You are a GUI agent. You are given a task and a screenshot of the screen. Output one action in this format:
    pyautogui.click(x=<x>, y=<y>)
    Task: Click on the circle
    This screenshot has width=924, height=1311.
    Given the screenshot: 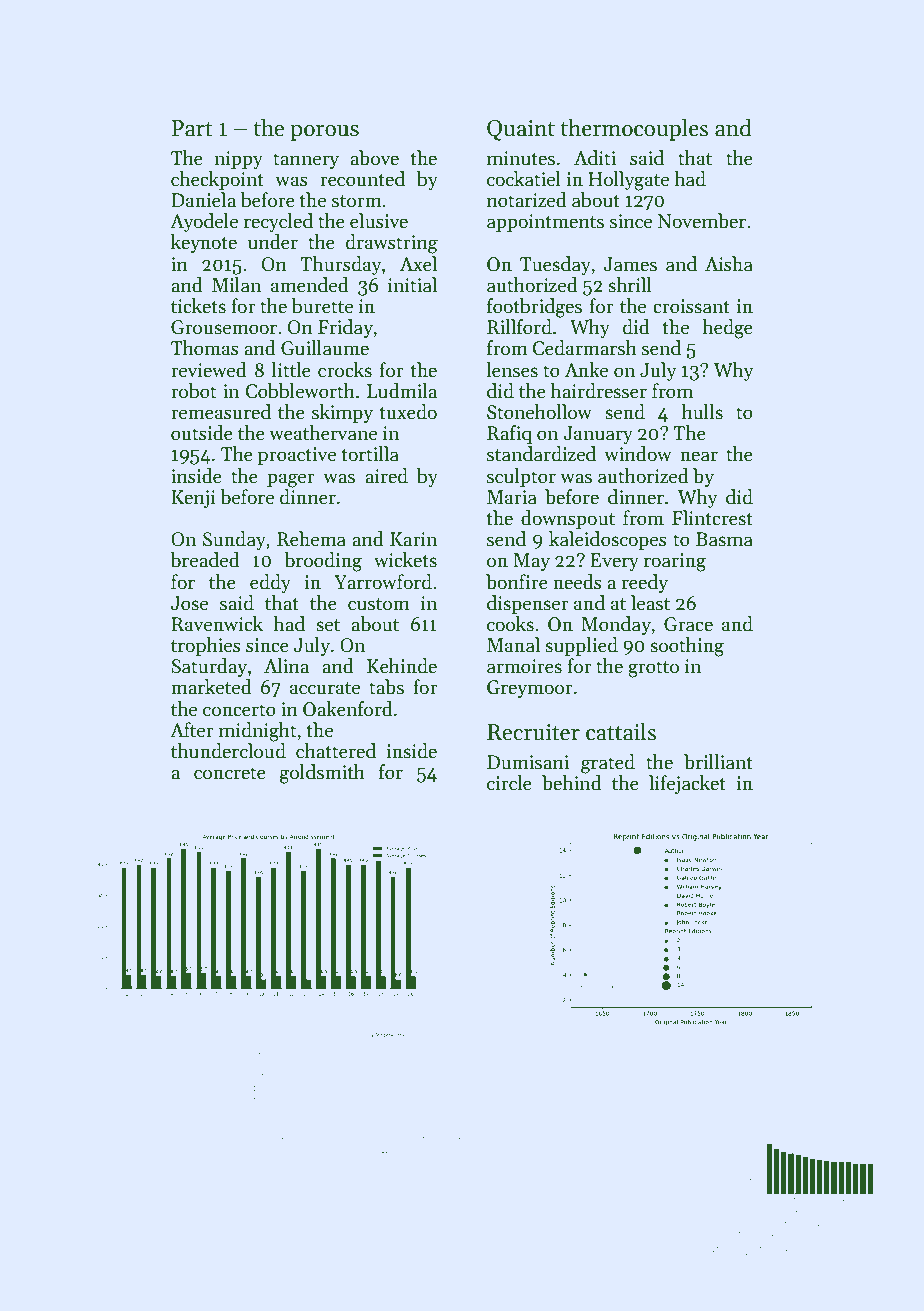 What is the action you would take?
    pyautogui.click(x=509, y=783)
